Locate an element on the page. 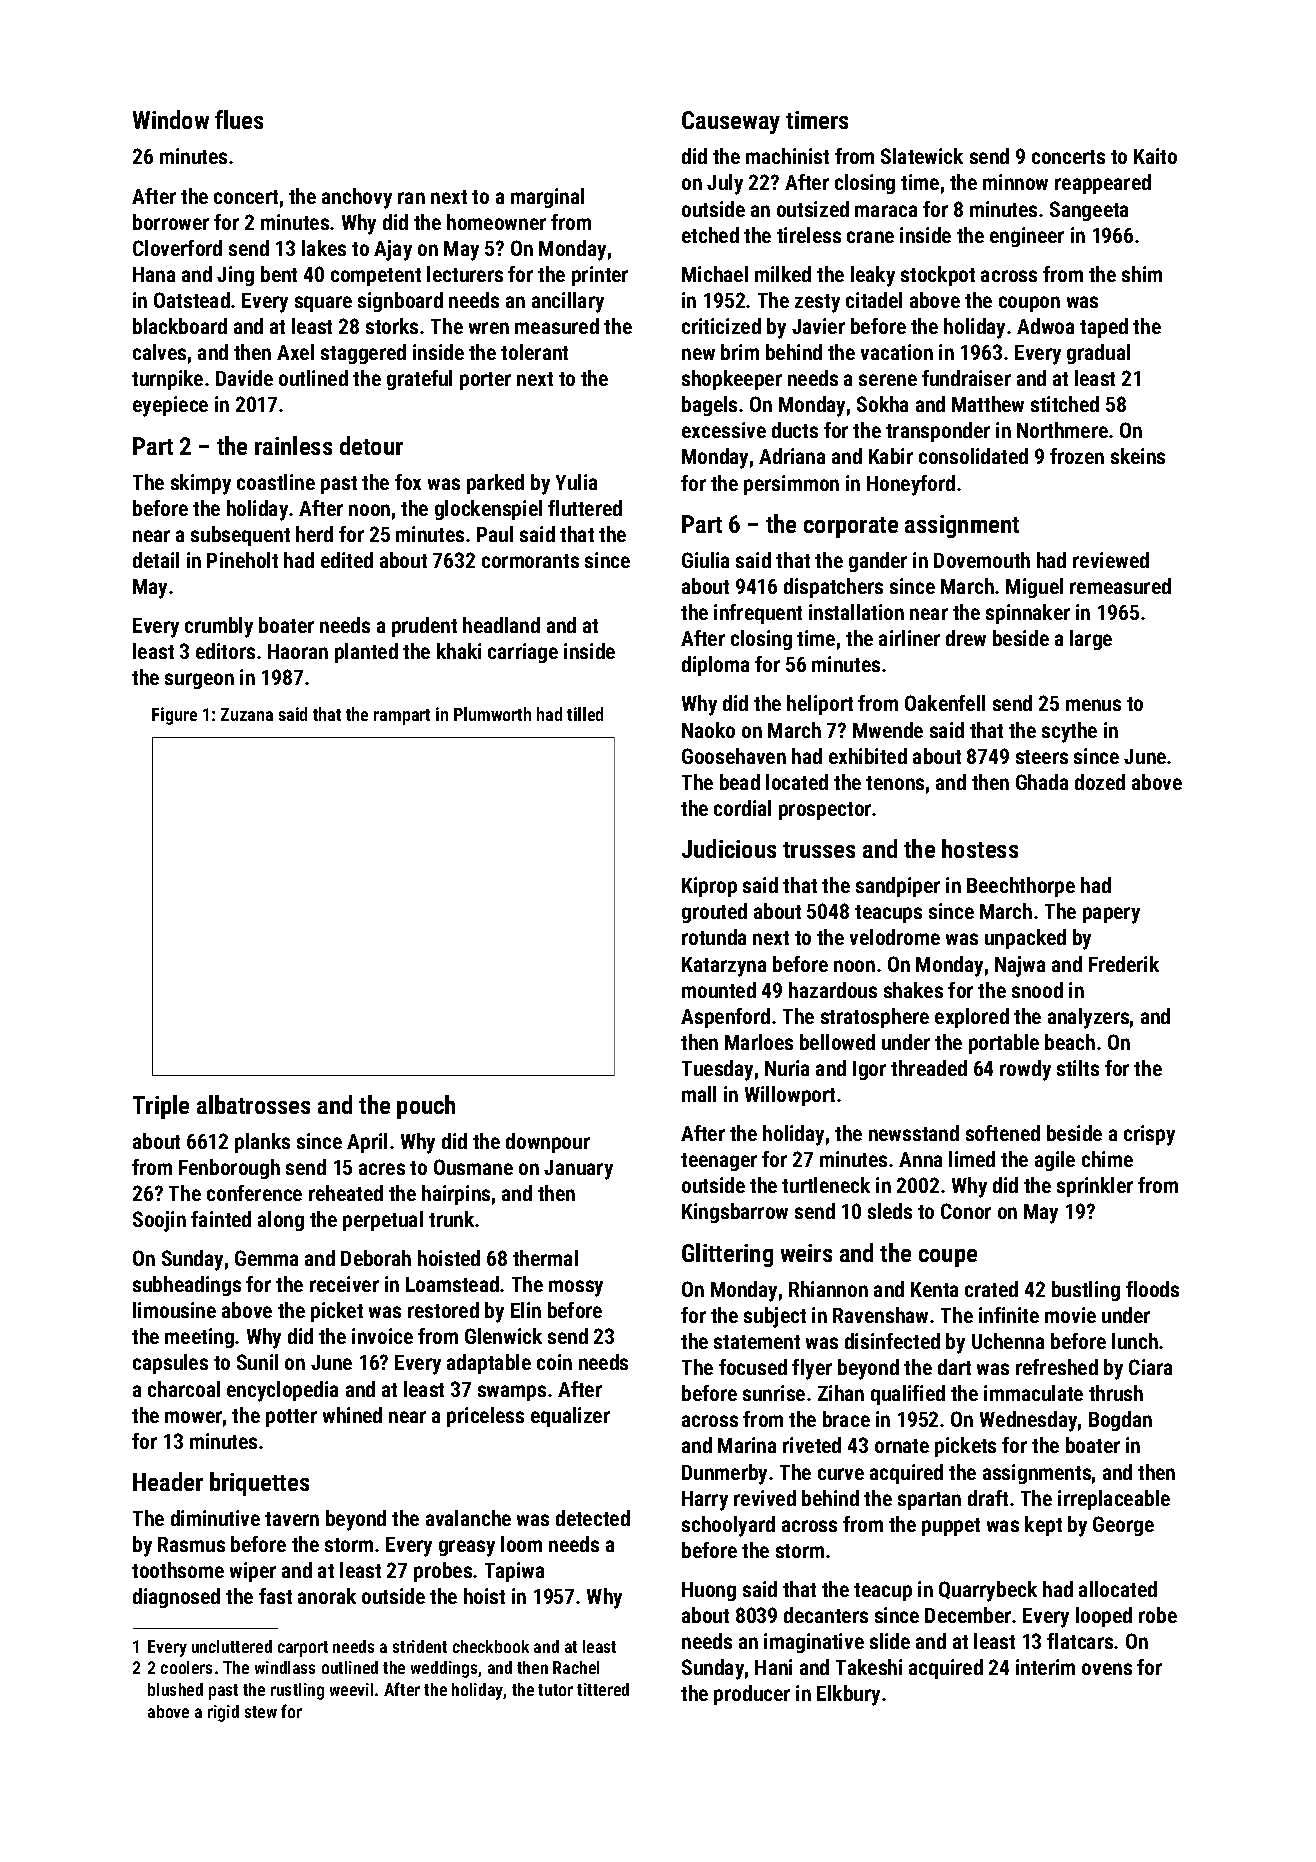 The width and height of the document is (1316, 1862). albatrosses is located at coordinates (253, 1104).
